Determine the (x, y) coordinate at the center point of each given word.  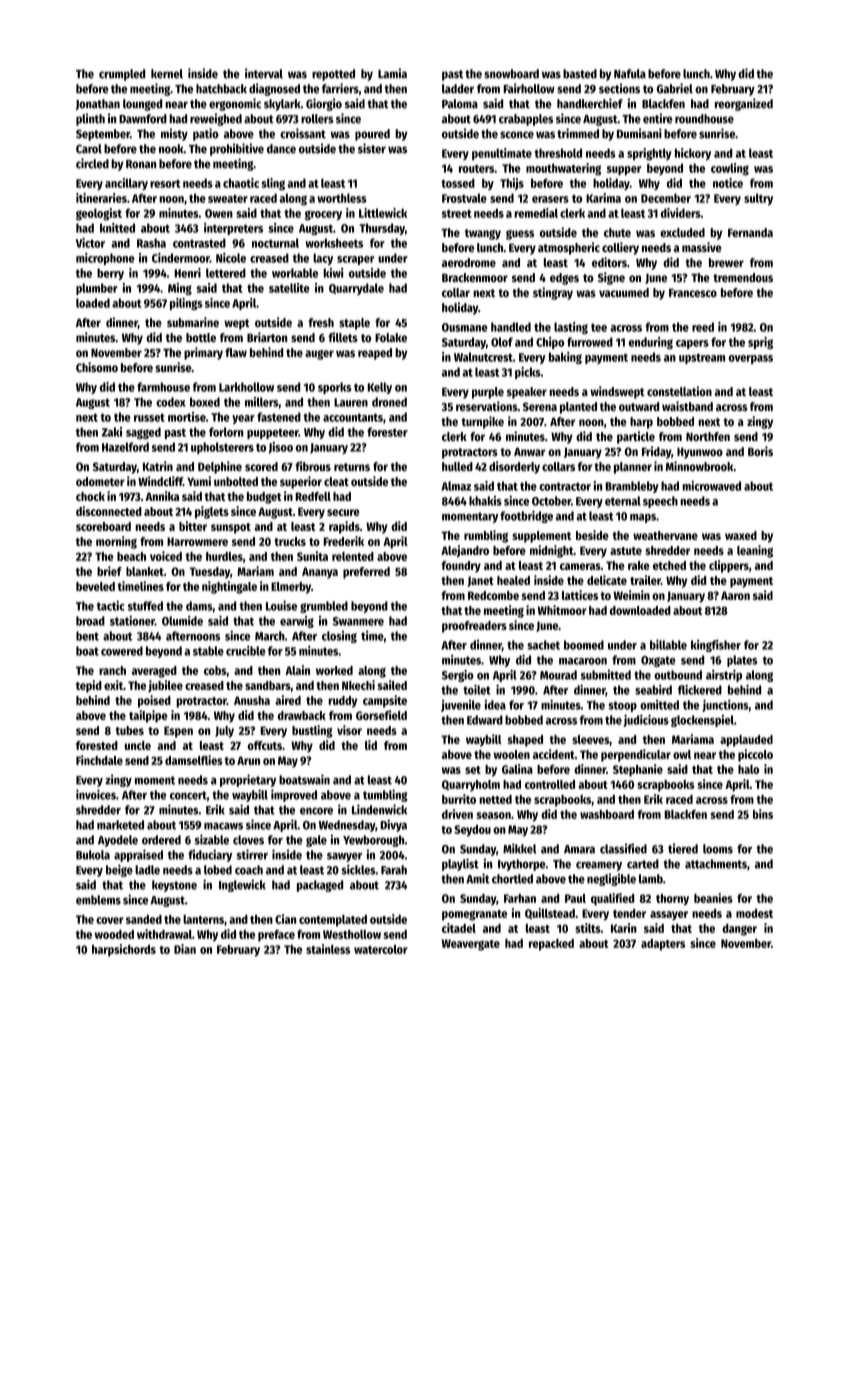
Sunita (312, 556)
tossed (458, 183)
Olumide (182, 621)
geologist (99, 214)
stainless (328, 949)
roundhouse (704, 119)
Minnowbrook (699, 466)
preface (276, 936)
